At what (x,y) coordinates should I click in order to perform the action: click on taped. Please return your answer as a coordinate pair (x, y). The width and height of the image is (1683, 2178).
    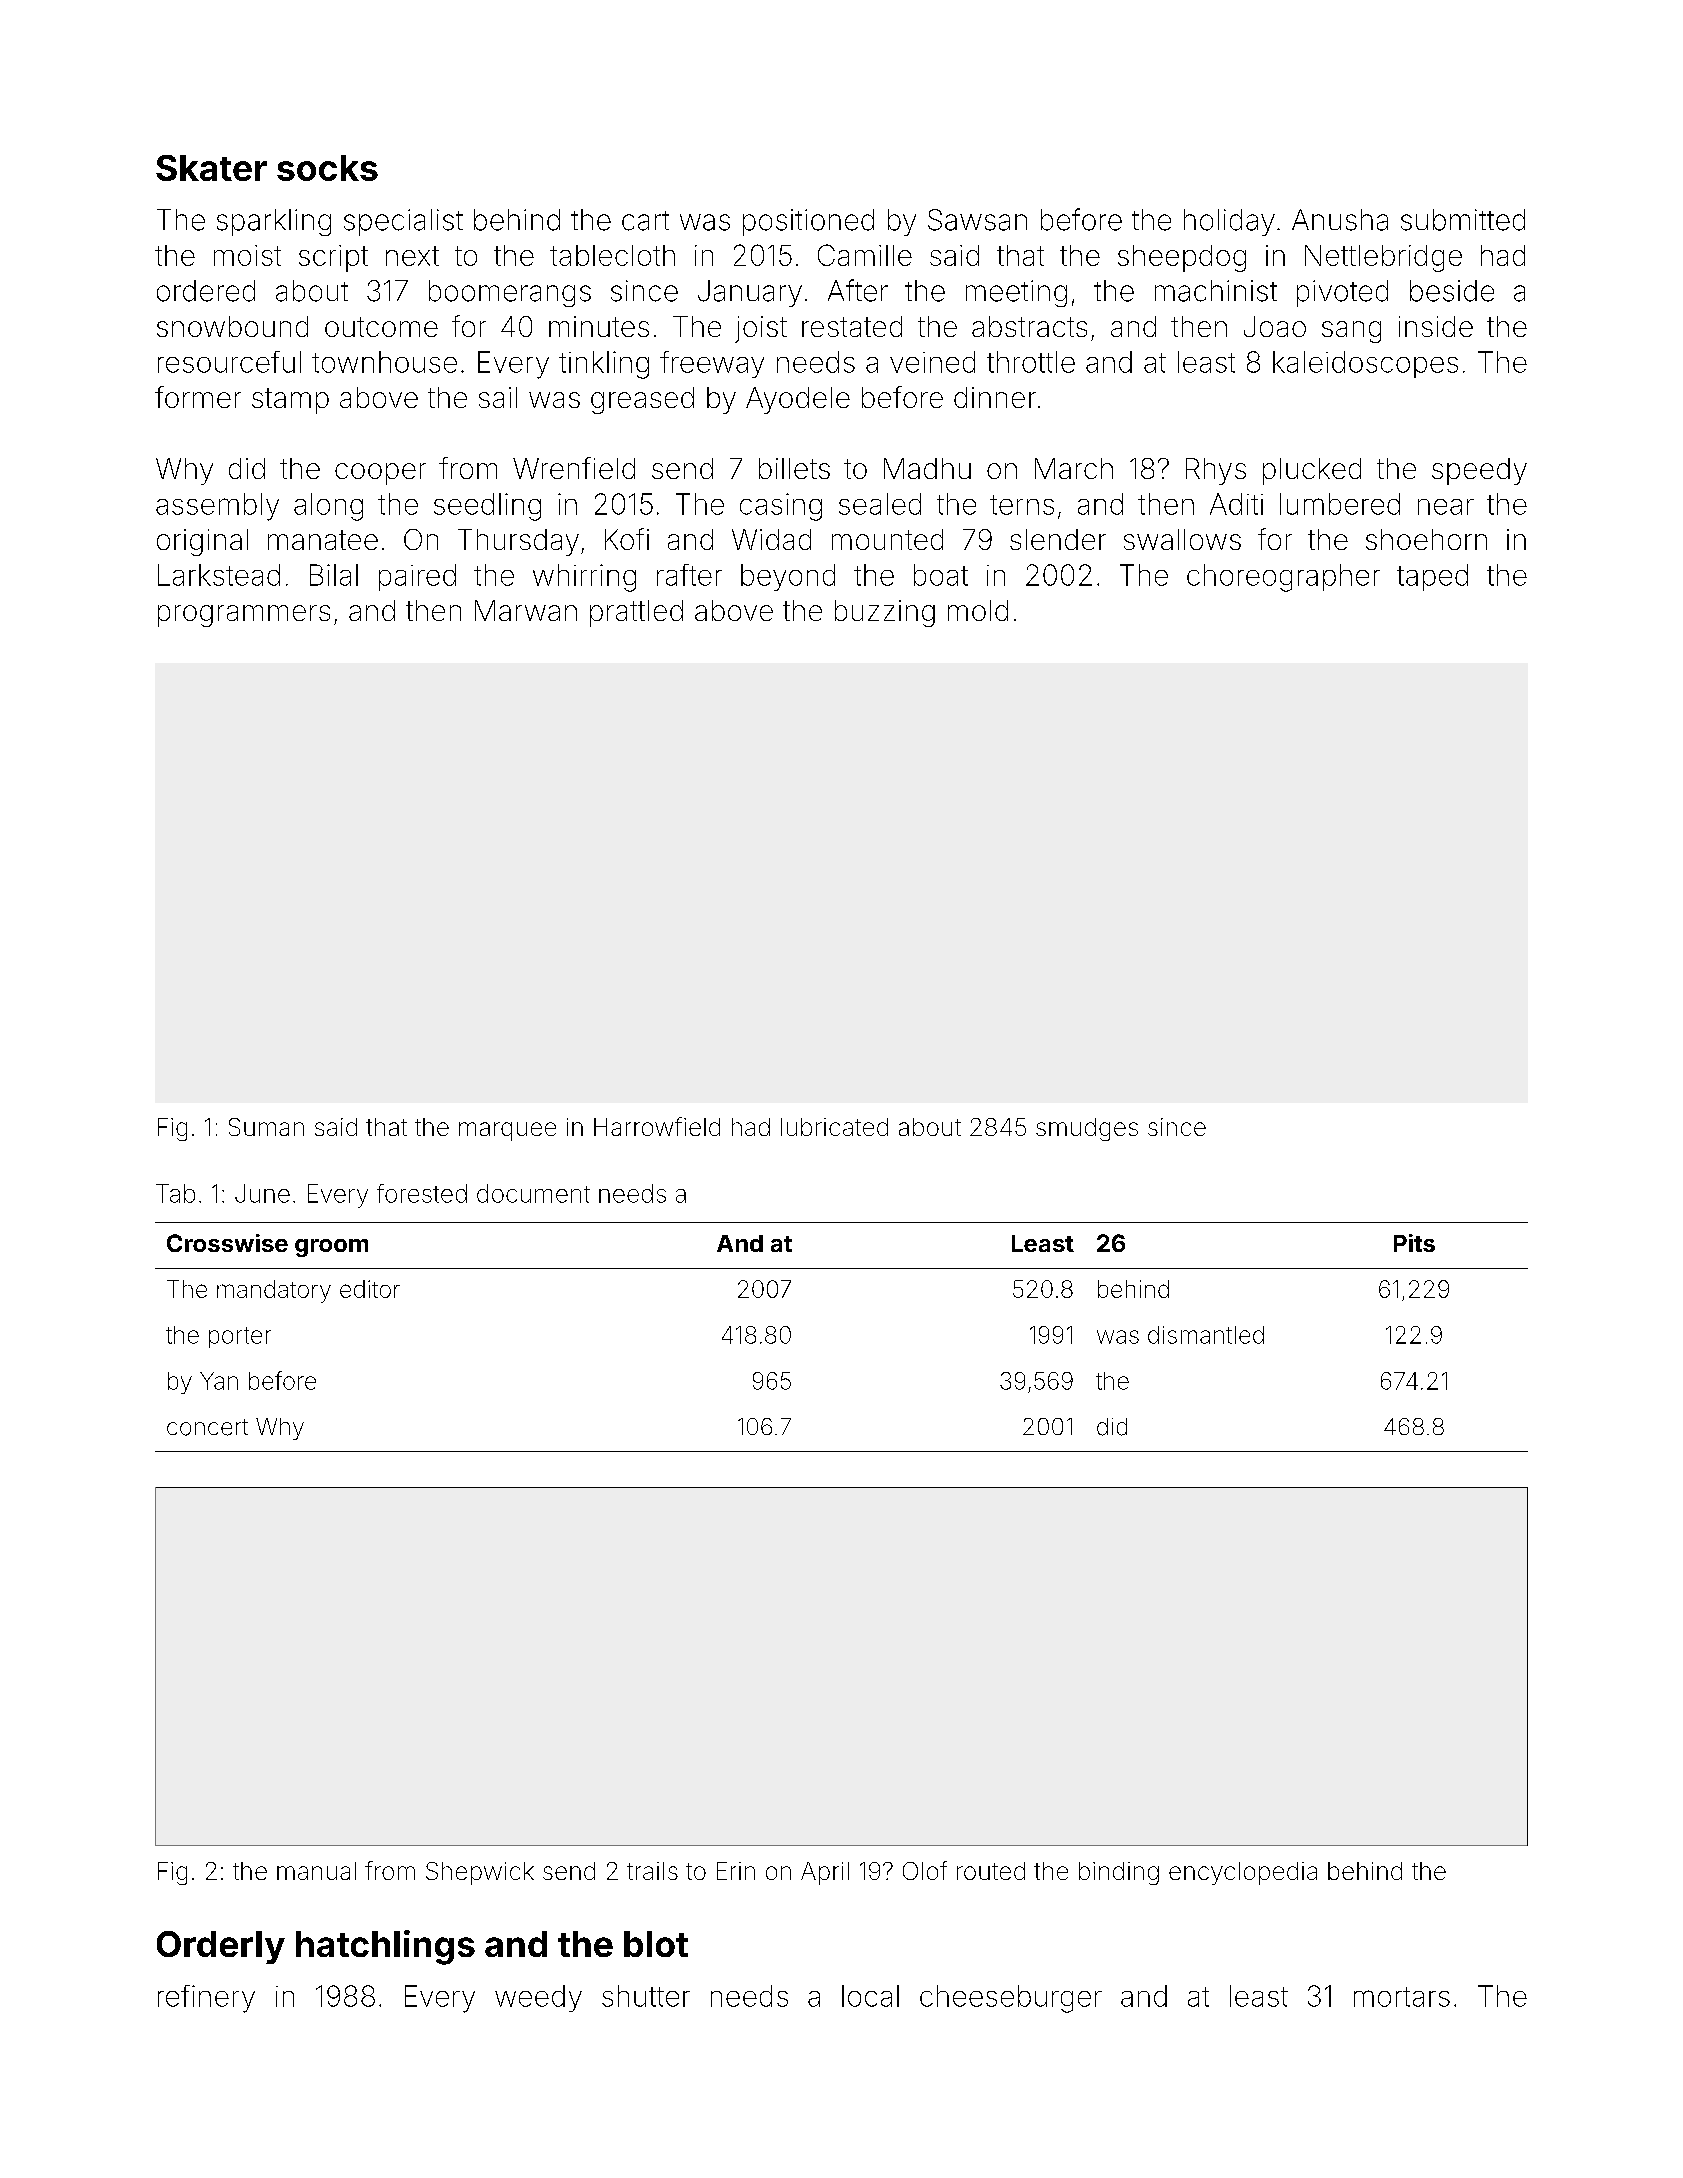
    Looking at the image, I should click on (1432, 577).
